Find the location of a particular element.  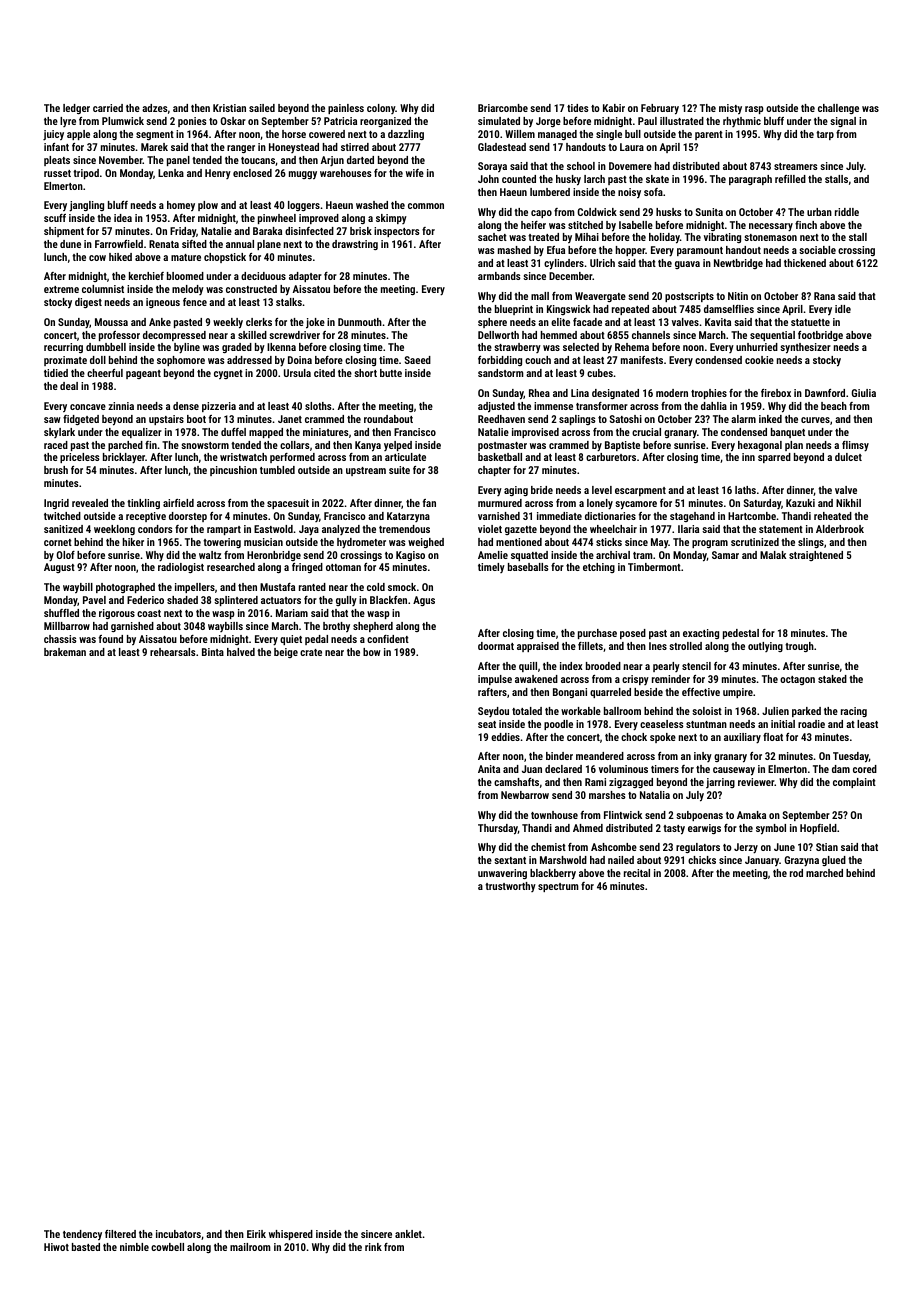

dazzling is located at coordinates (406, 135).
